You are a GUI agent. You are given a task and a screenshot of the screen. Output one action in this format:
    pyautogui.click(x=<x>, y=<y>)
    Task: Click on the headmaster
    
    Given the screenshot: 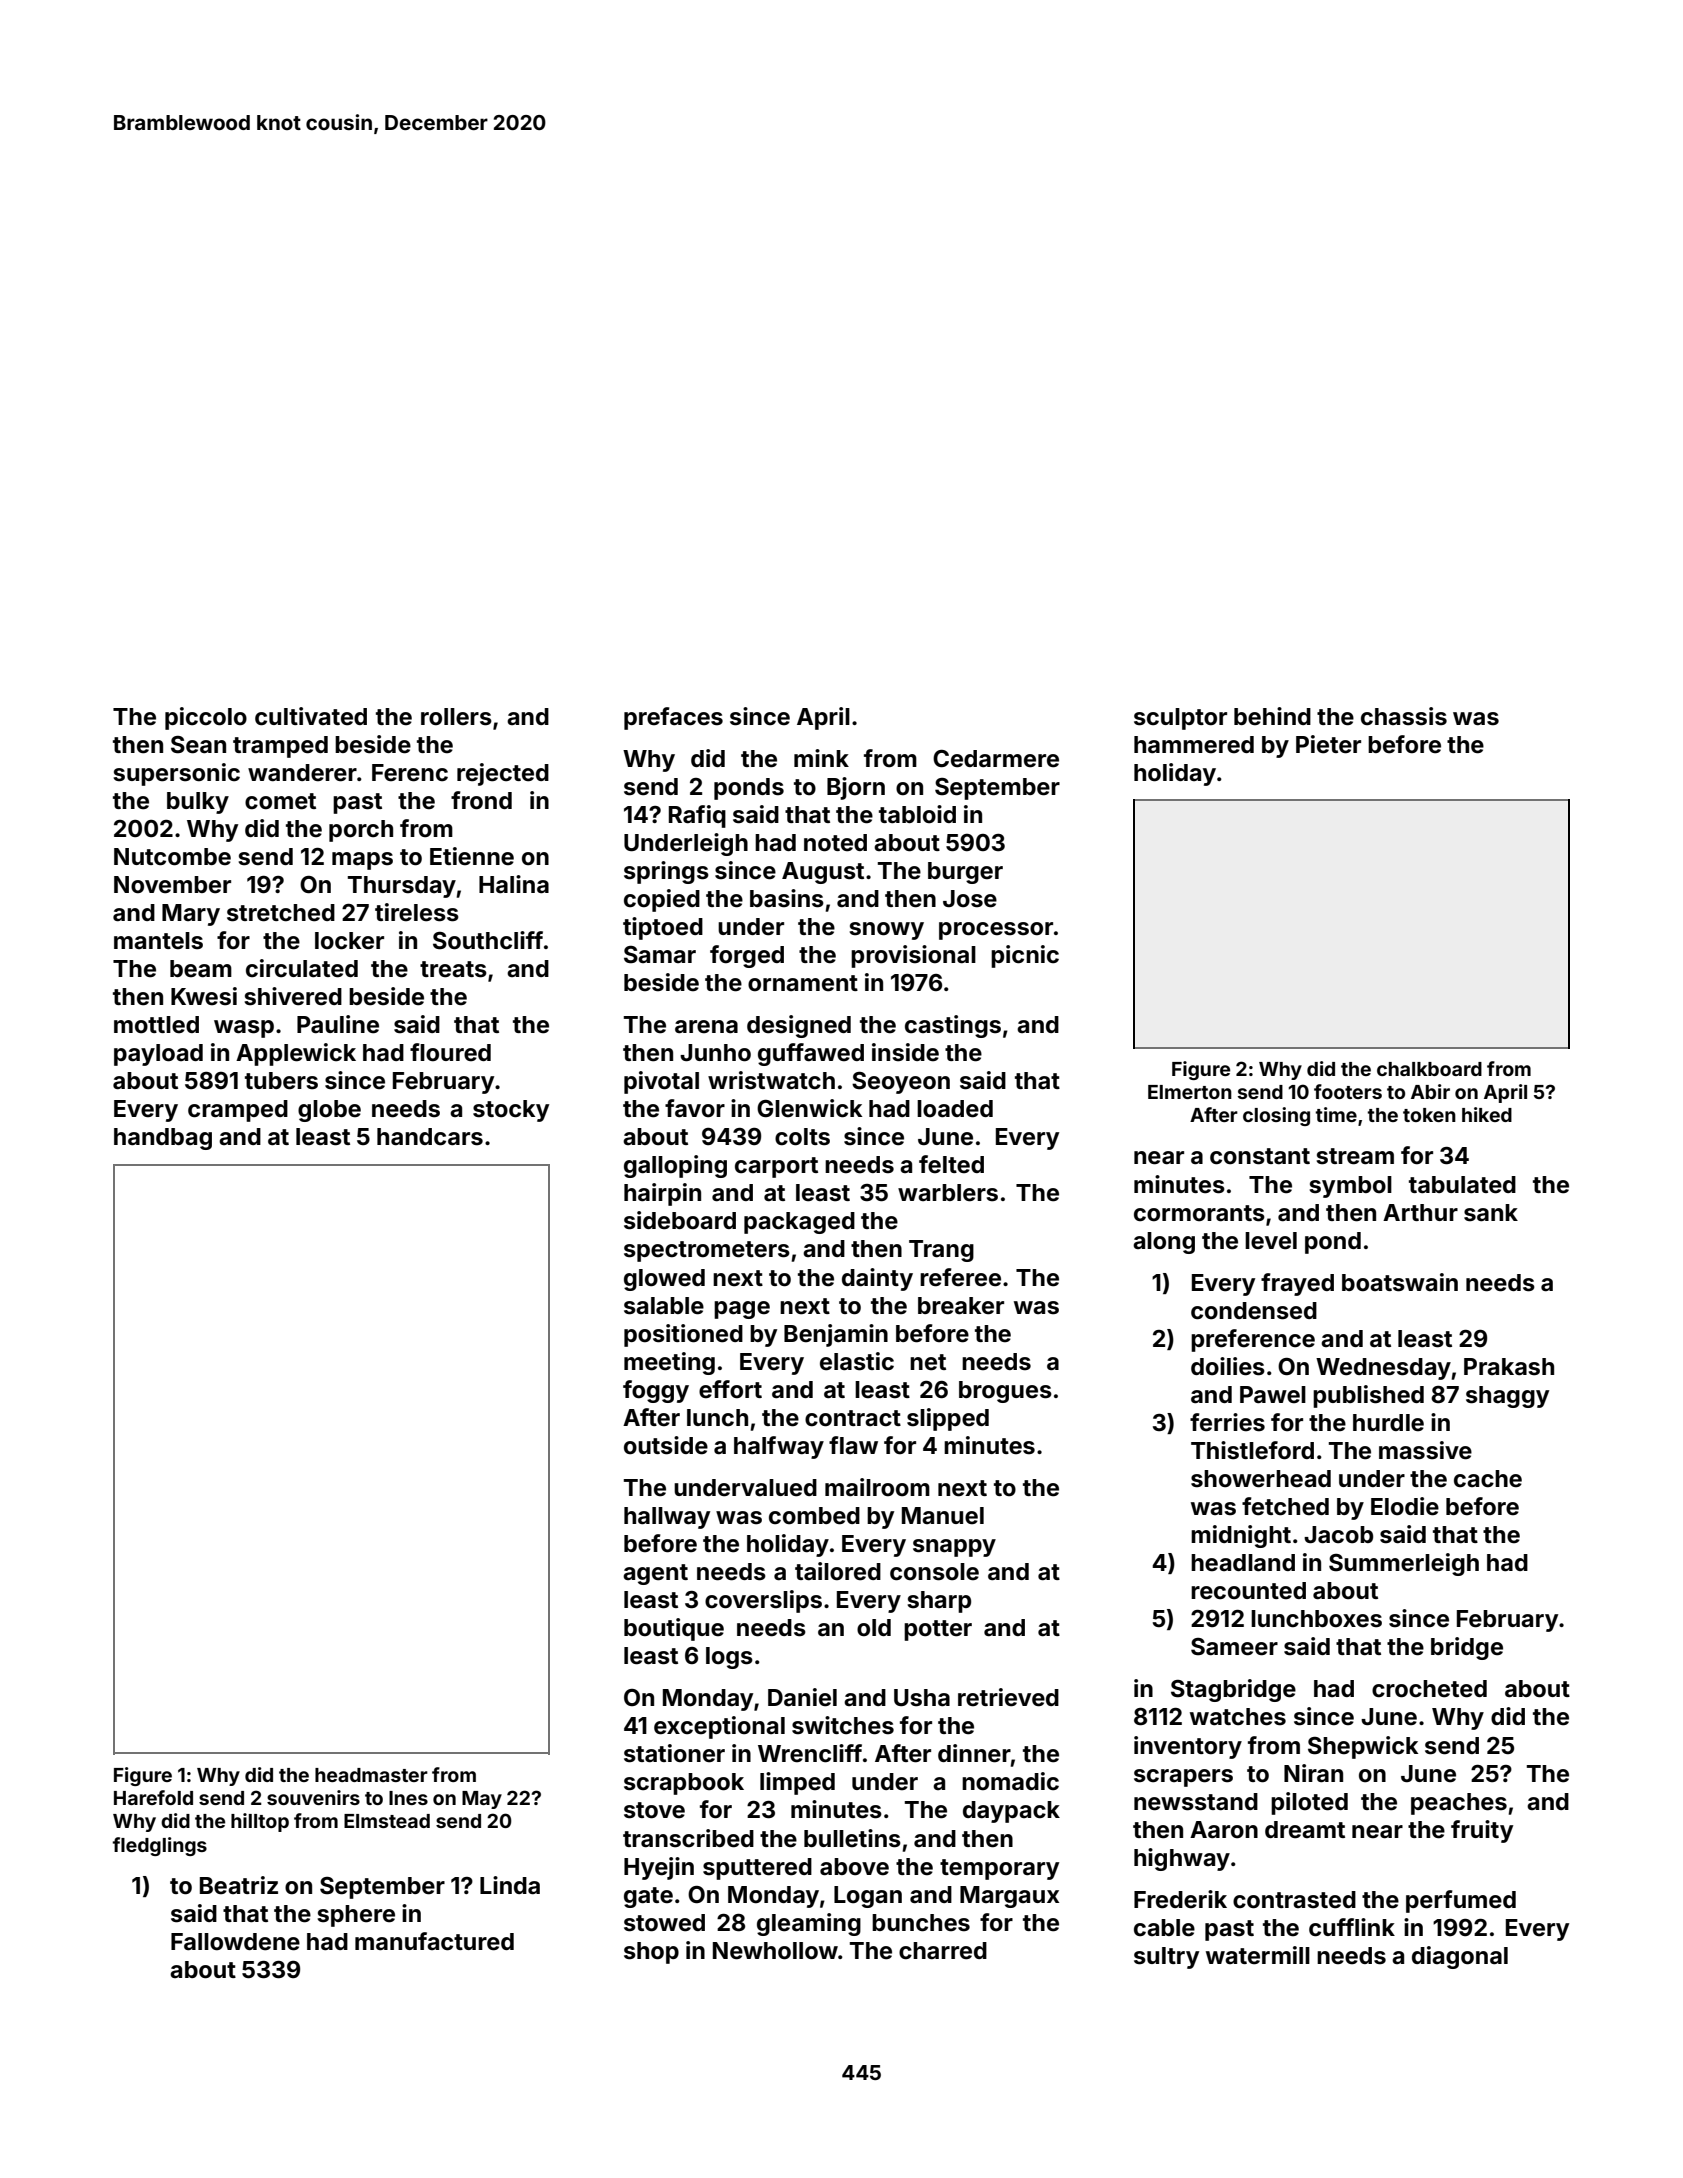 What is the action you would take?
    pyautogui.click(x=371, y=1775)
